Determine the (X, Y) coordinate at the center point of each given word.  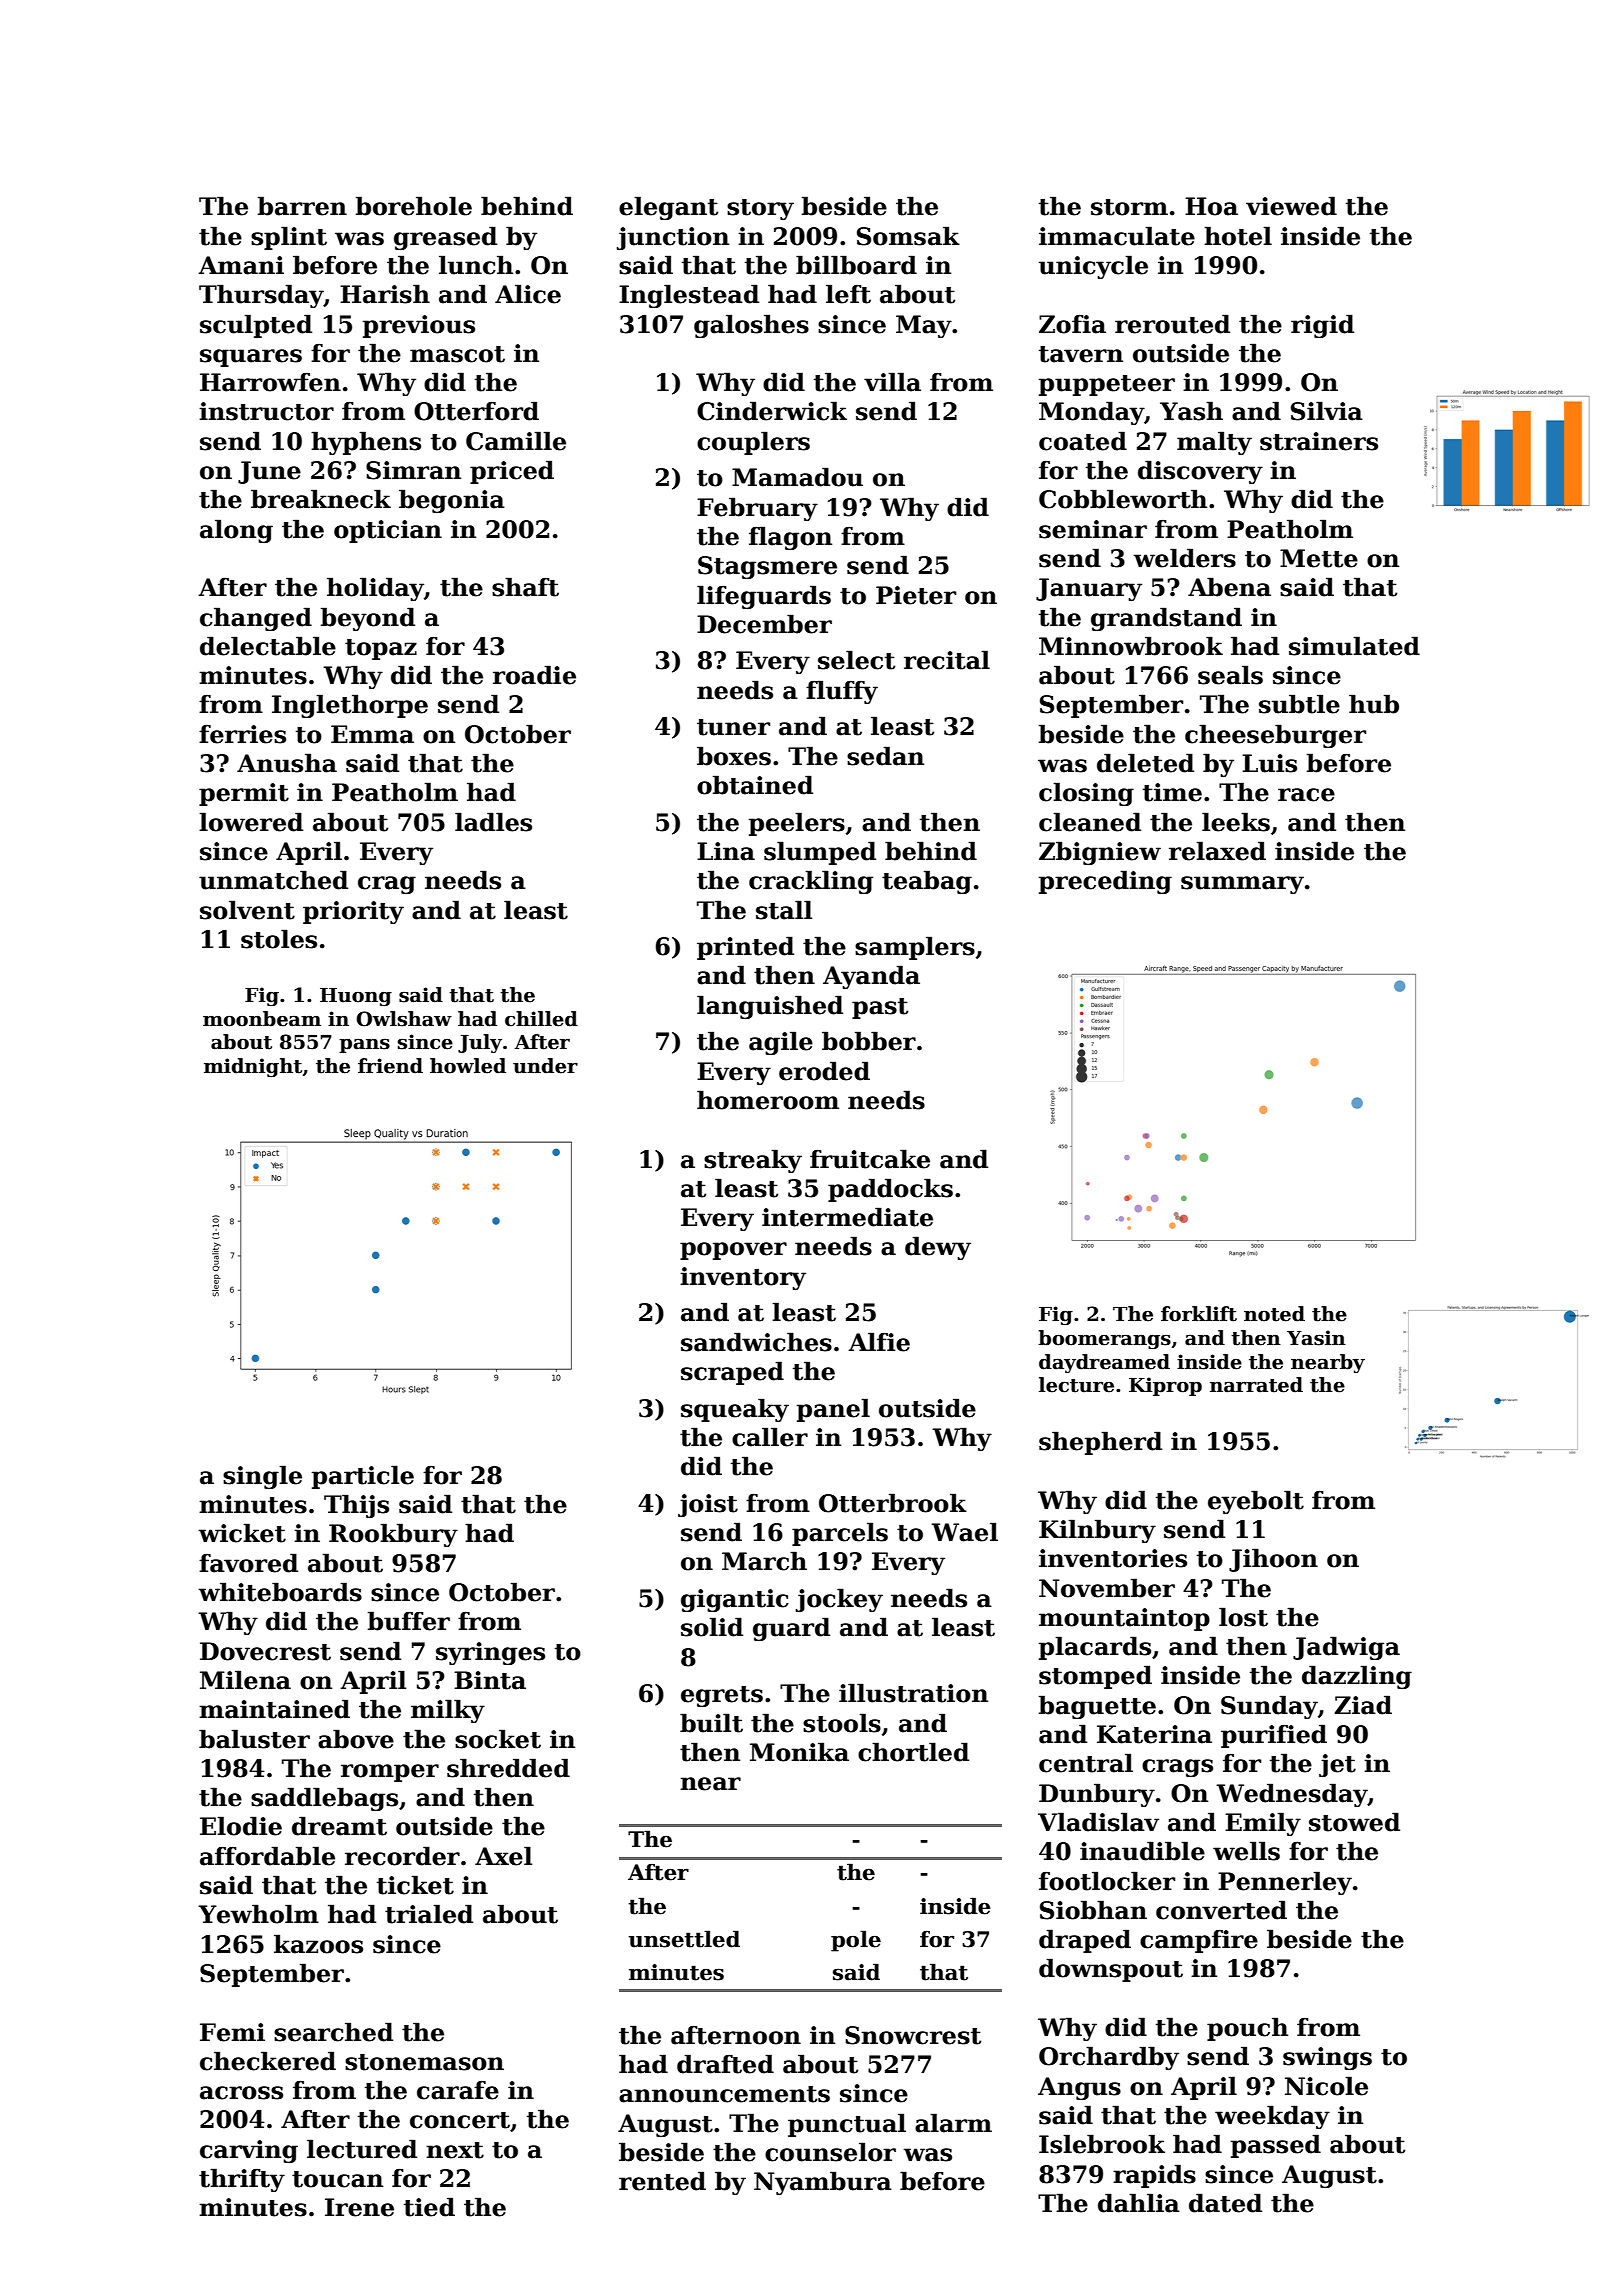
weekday (1272, 2117)
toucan (337, 2179)
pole (856, 1941)
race (1306, 795)
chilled (541, 1019)
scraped (732, 1373)
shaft (525, 587)
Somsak (908, 236)
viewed (1291, 206)
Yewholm (258, 1914)
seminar (1093, 529)
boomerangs (1104, 1339)
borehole (414, 206)
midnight (253, 1067)
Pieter (916, 595)
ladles (493, 822)
